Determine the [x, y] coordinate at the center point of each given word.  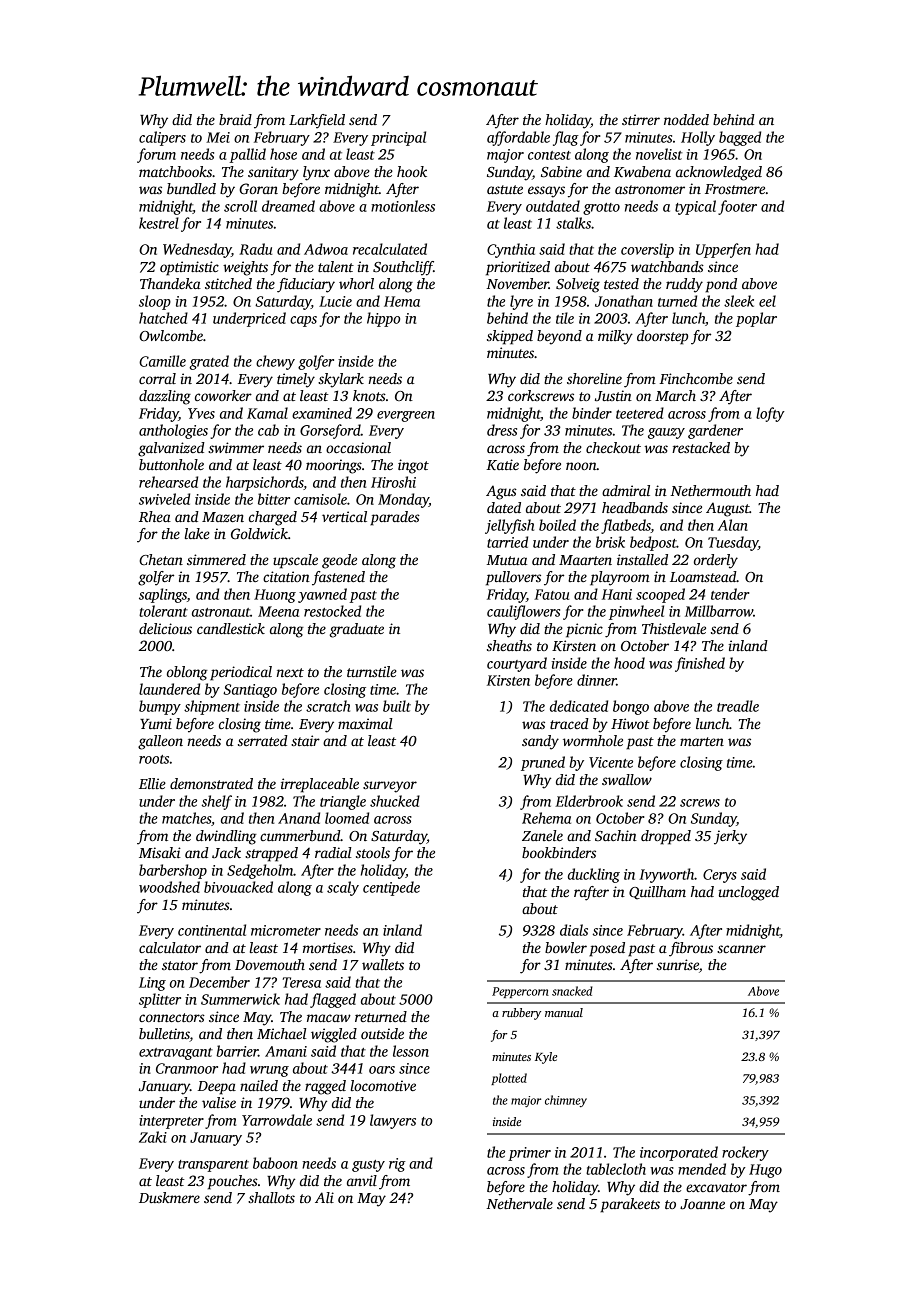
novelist [659, 154]
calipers [162, 138]
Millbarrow [719, 611]
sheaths [509, 645]
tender [730, 594]
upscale [295, 561]
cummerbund [300, 835]
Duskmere [169, 1197]
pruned [543, 763]
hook [412, 171]
